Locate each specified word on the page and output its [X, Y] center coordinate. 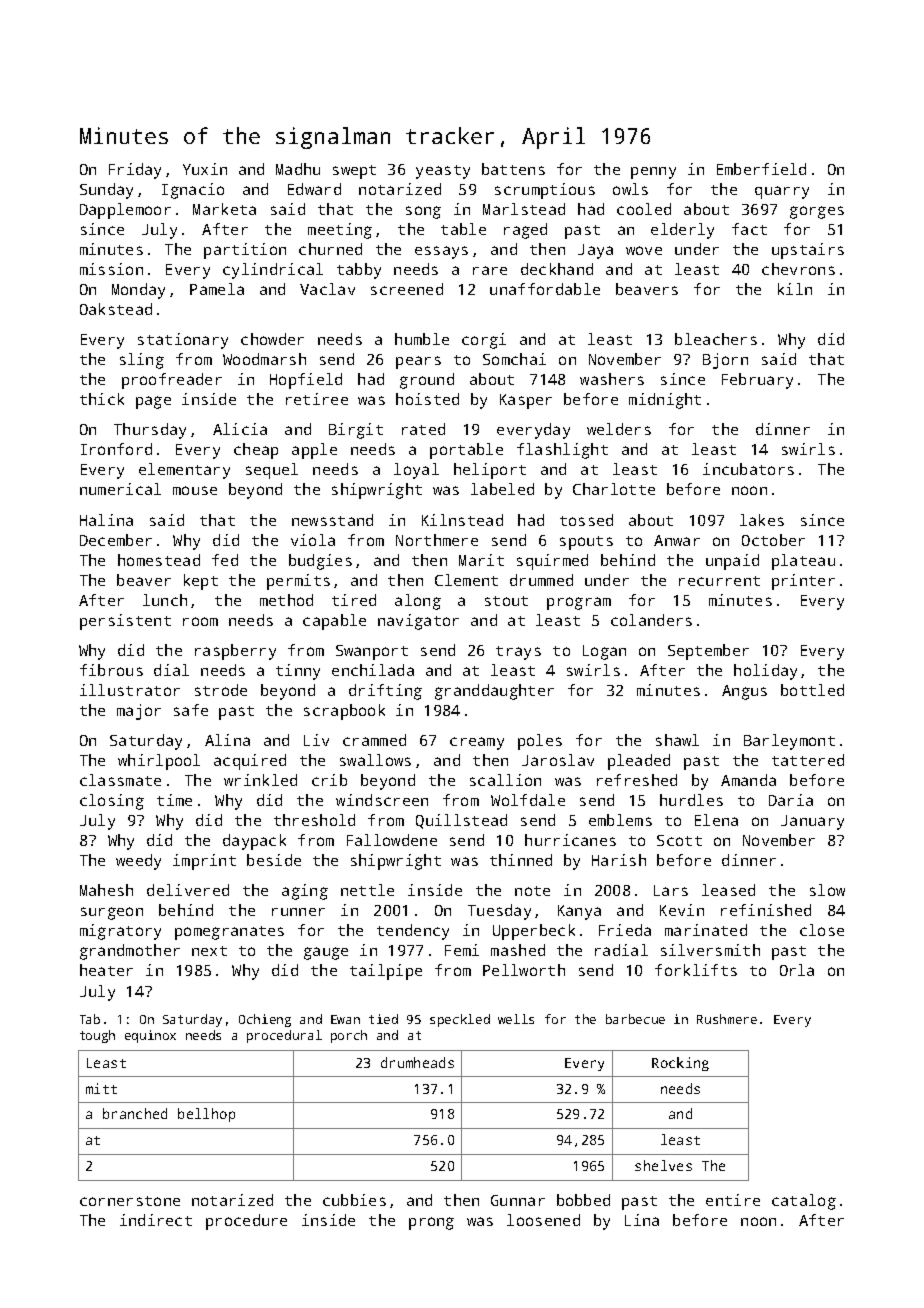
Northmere [437, 540]
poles [540, 742]
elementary [184, 471]
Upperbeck [534, 932]
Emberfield [761, 169]
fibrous [111, 670]
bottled [812, 690]
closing [112, 802]
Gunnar [518, 1200]
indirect [156, 1220]
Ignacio [193, 191]
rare [490, 270]
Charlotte [614, 489]
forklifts [696, 970]
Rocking [680, 1064]
